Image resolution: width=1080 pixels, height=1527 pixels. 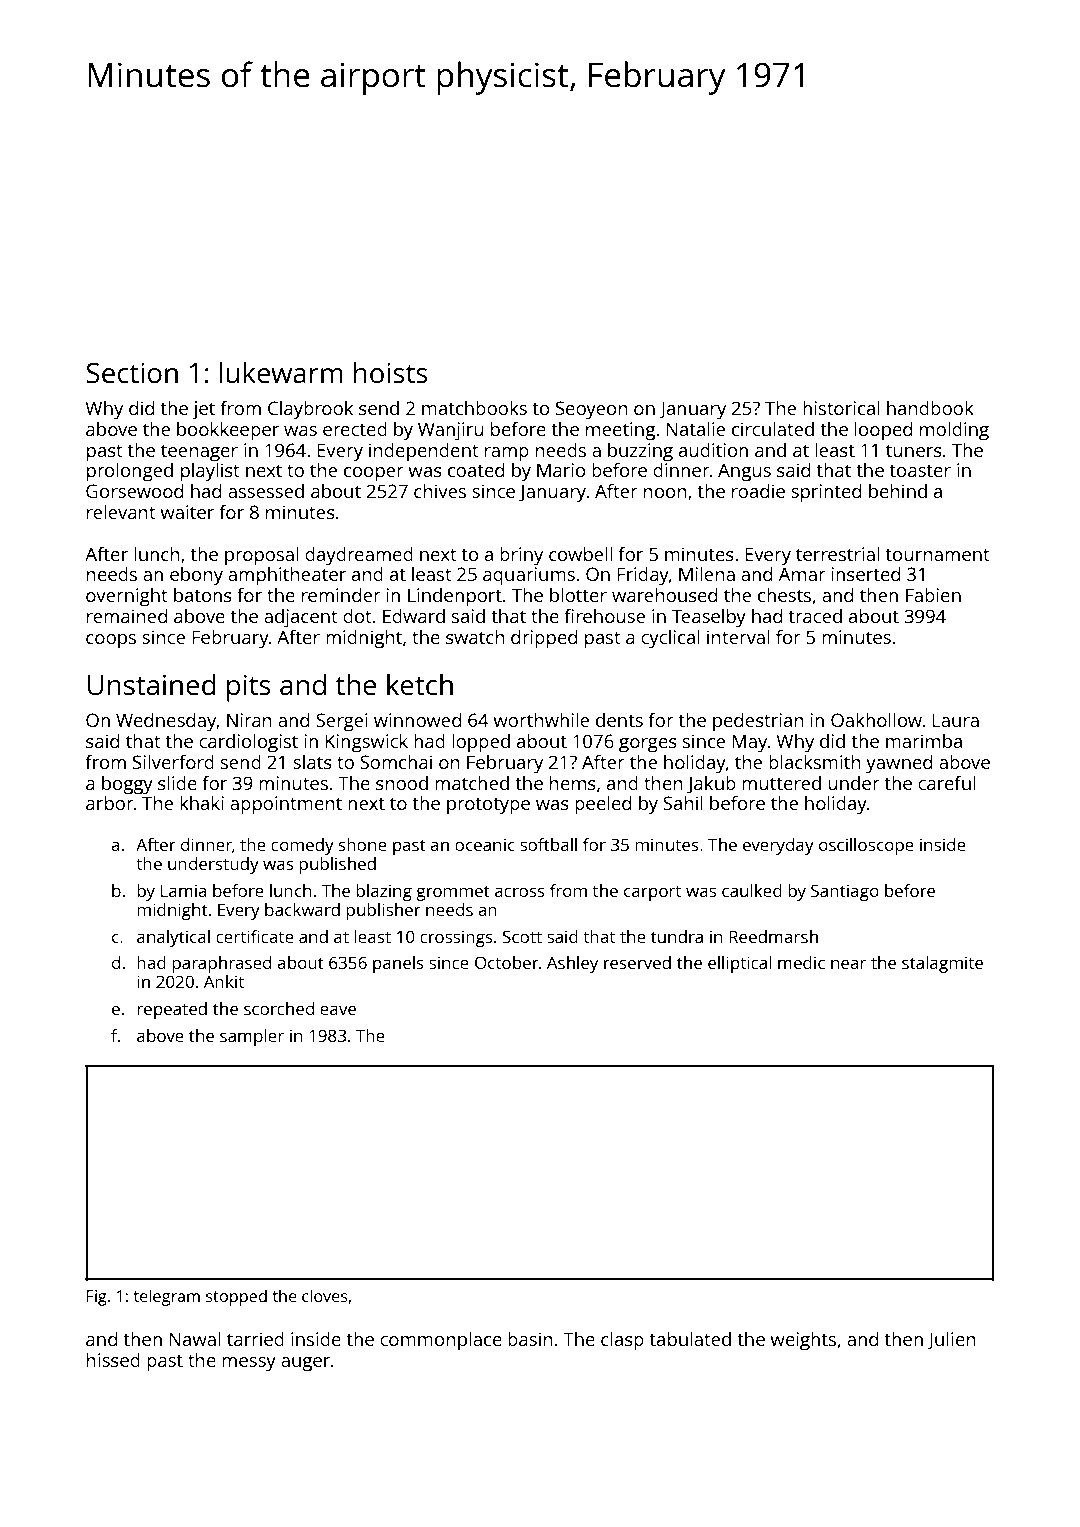 What do you see at coordinates (622, 1341) in the image?
I see `clasp` at bounding box center [622, 1341].
